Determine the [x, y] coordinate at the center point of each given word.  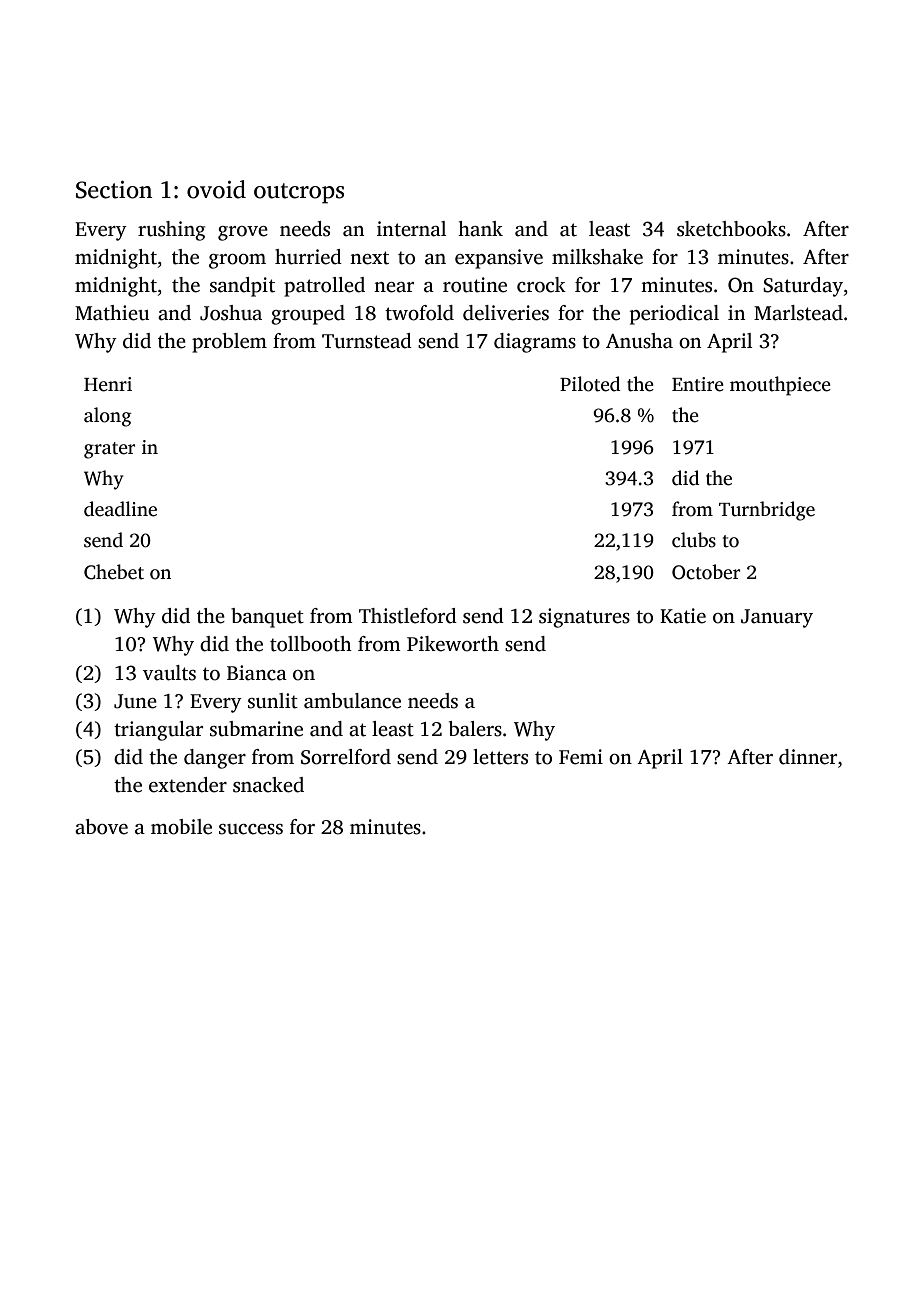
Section [114, 190]
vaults [169, 673]
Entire [698, 384]
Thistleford [408, 616]
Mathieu [112, 313]
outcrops [299, 193]
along [107, 417]
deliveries [506, 313]
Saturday [803, 287]
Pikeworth [453, 644]
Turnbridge [767, 511]
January [777, 618]
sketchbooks [731, 229]
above [101, 827]
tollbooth [311, 644]
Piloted [590, 384]
